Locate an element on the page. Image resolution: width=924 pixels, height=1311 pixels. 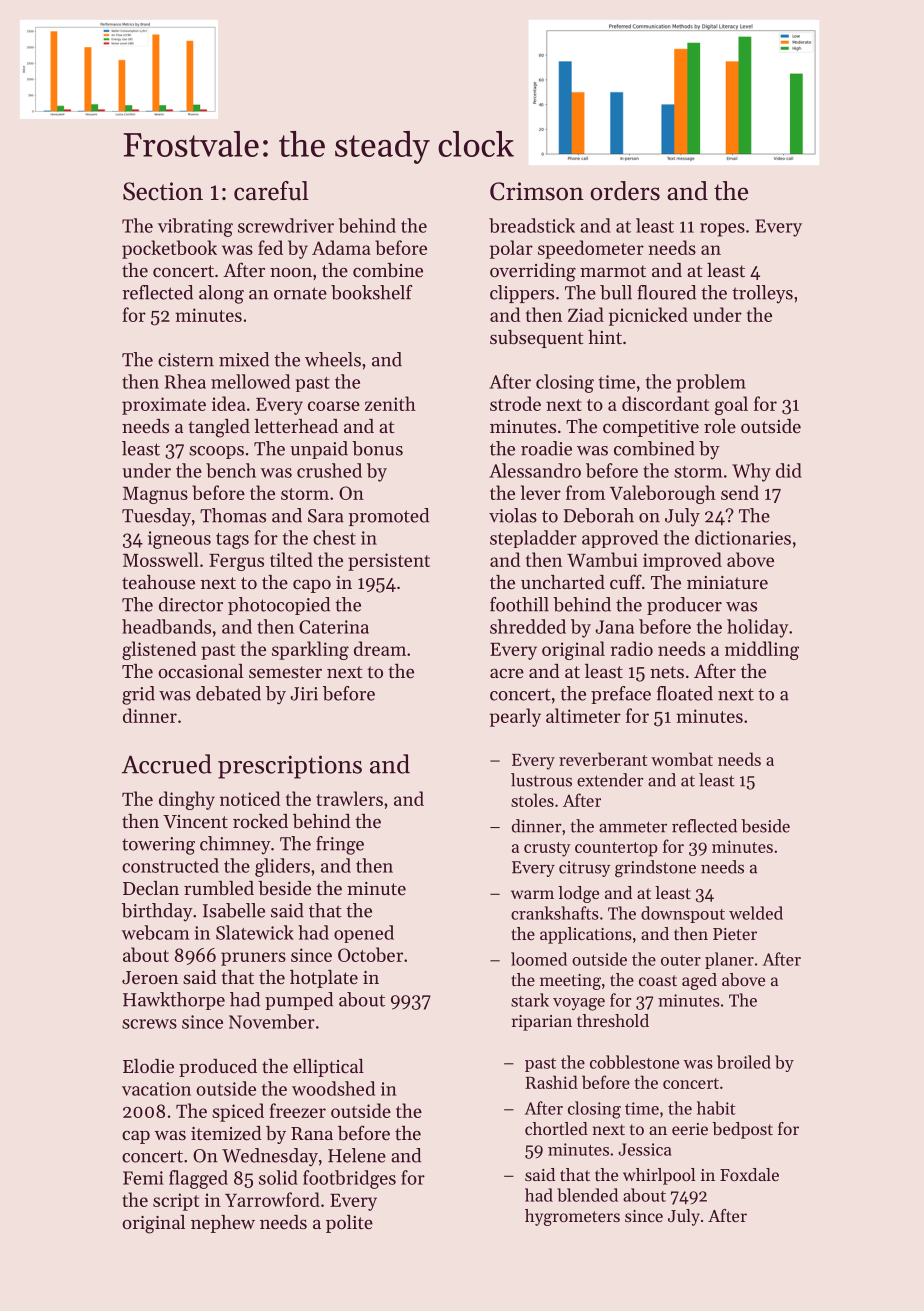
Section is located at coordinates (163, 191).
